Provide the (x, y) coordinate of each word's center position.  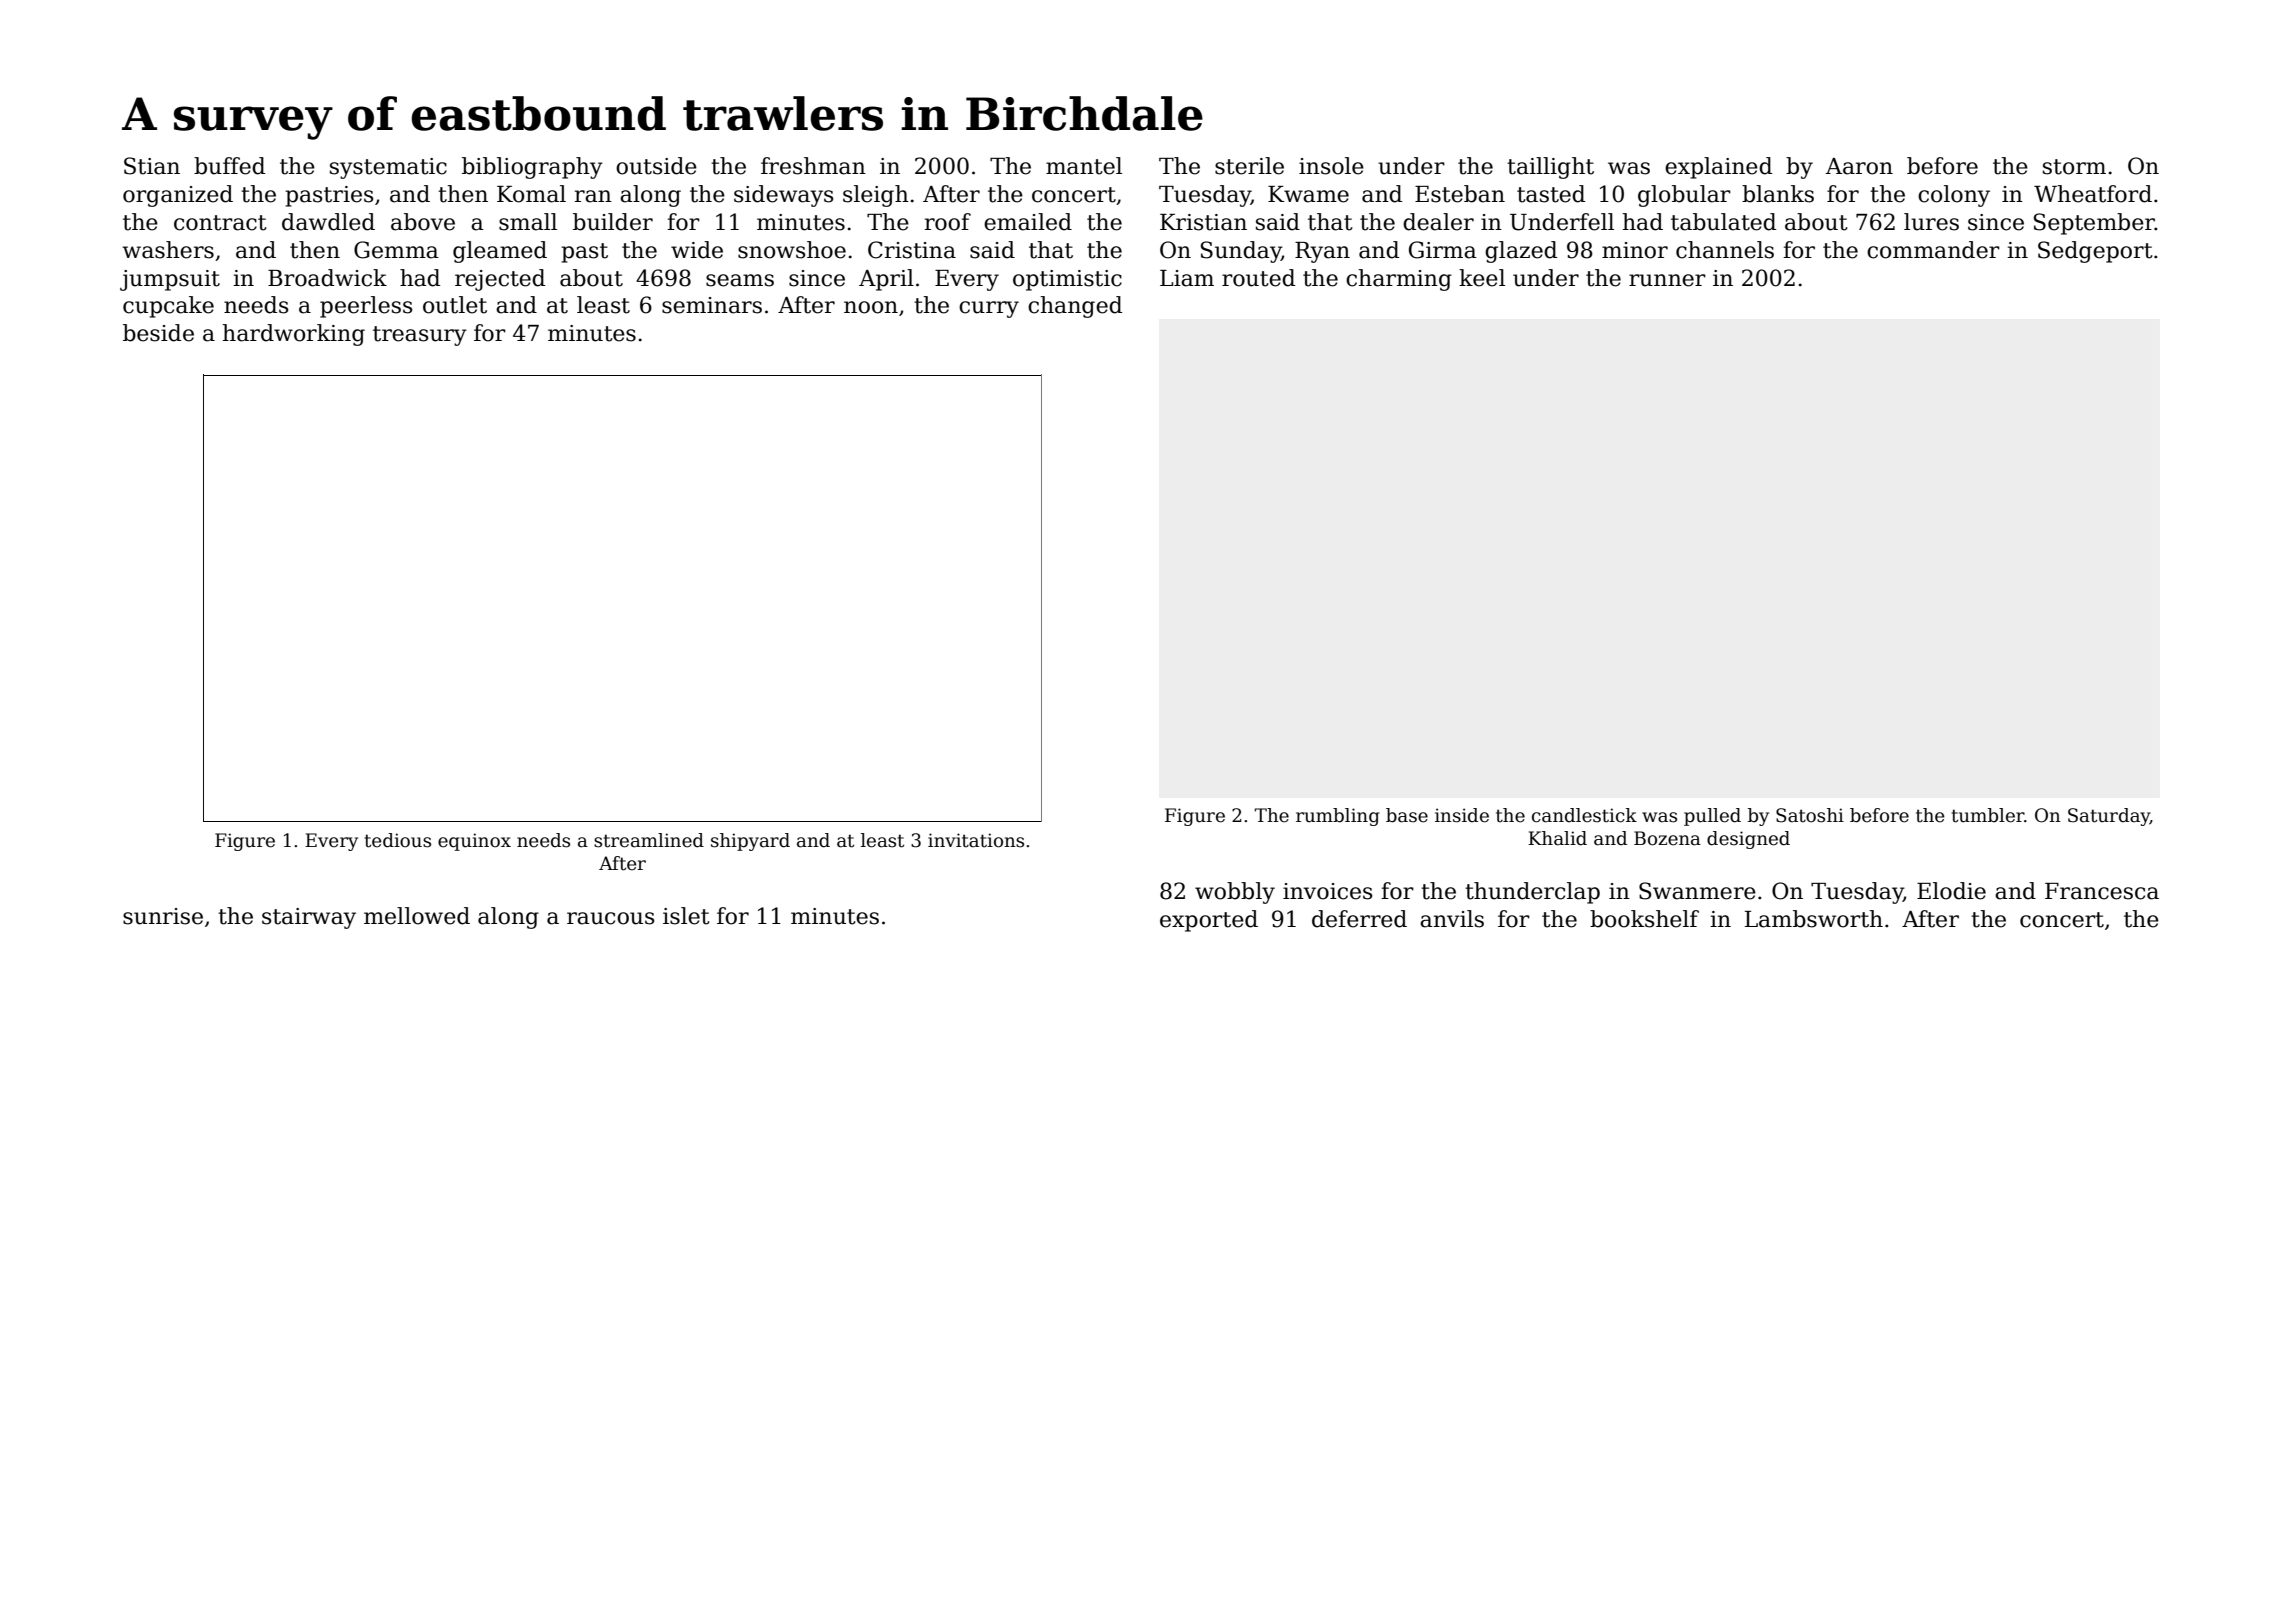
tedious (398, 840)
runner (1667, 280)
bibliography (532, 168)
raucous (611, 918)
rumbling (1337, 817)
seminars (712, 305)
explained (1718, 168)
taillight (1550, 168)
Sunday (1241, 252)
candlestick (1584, 815)
